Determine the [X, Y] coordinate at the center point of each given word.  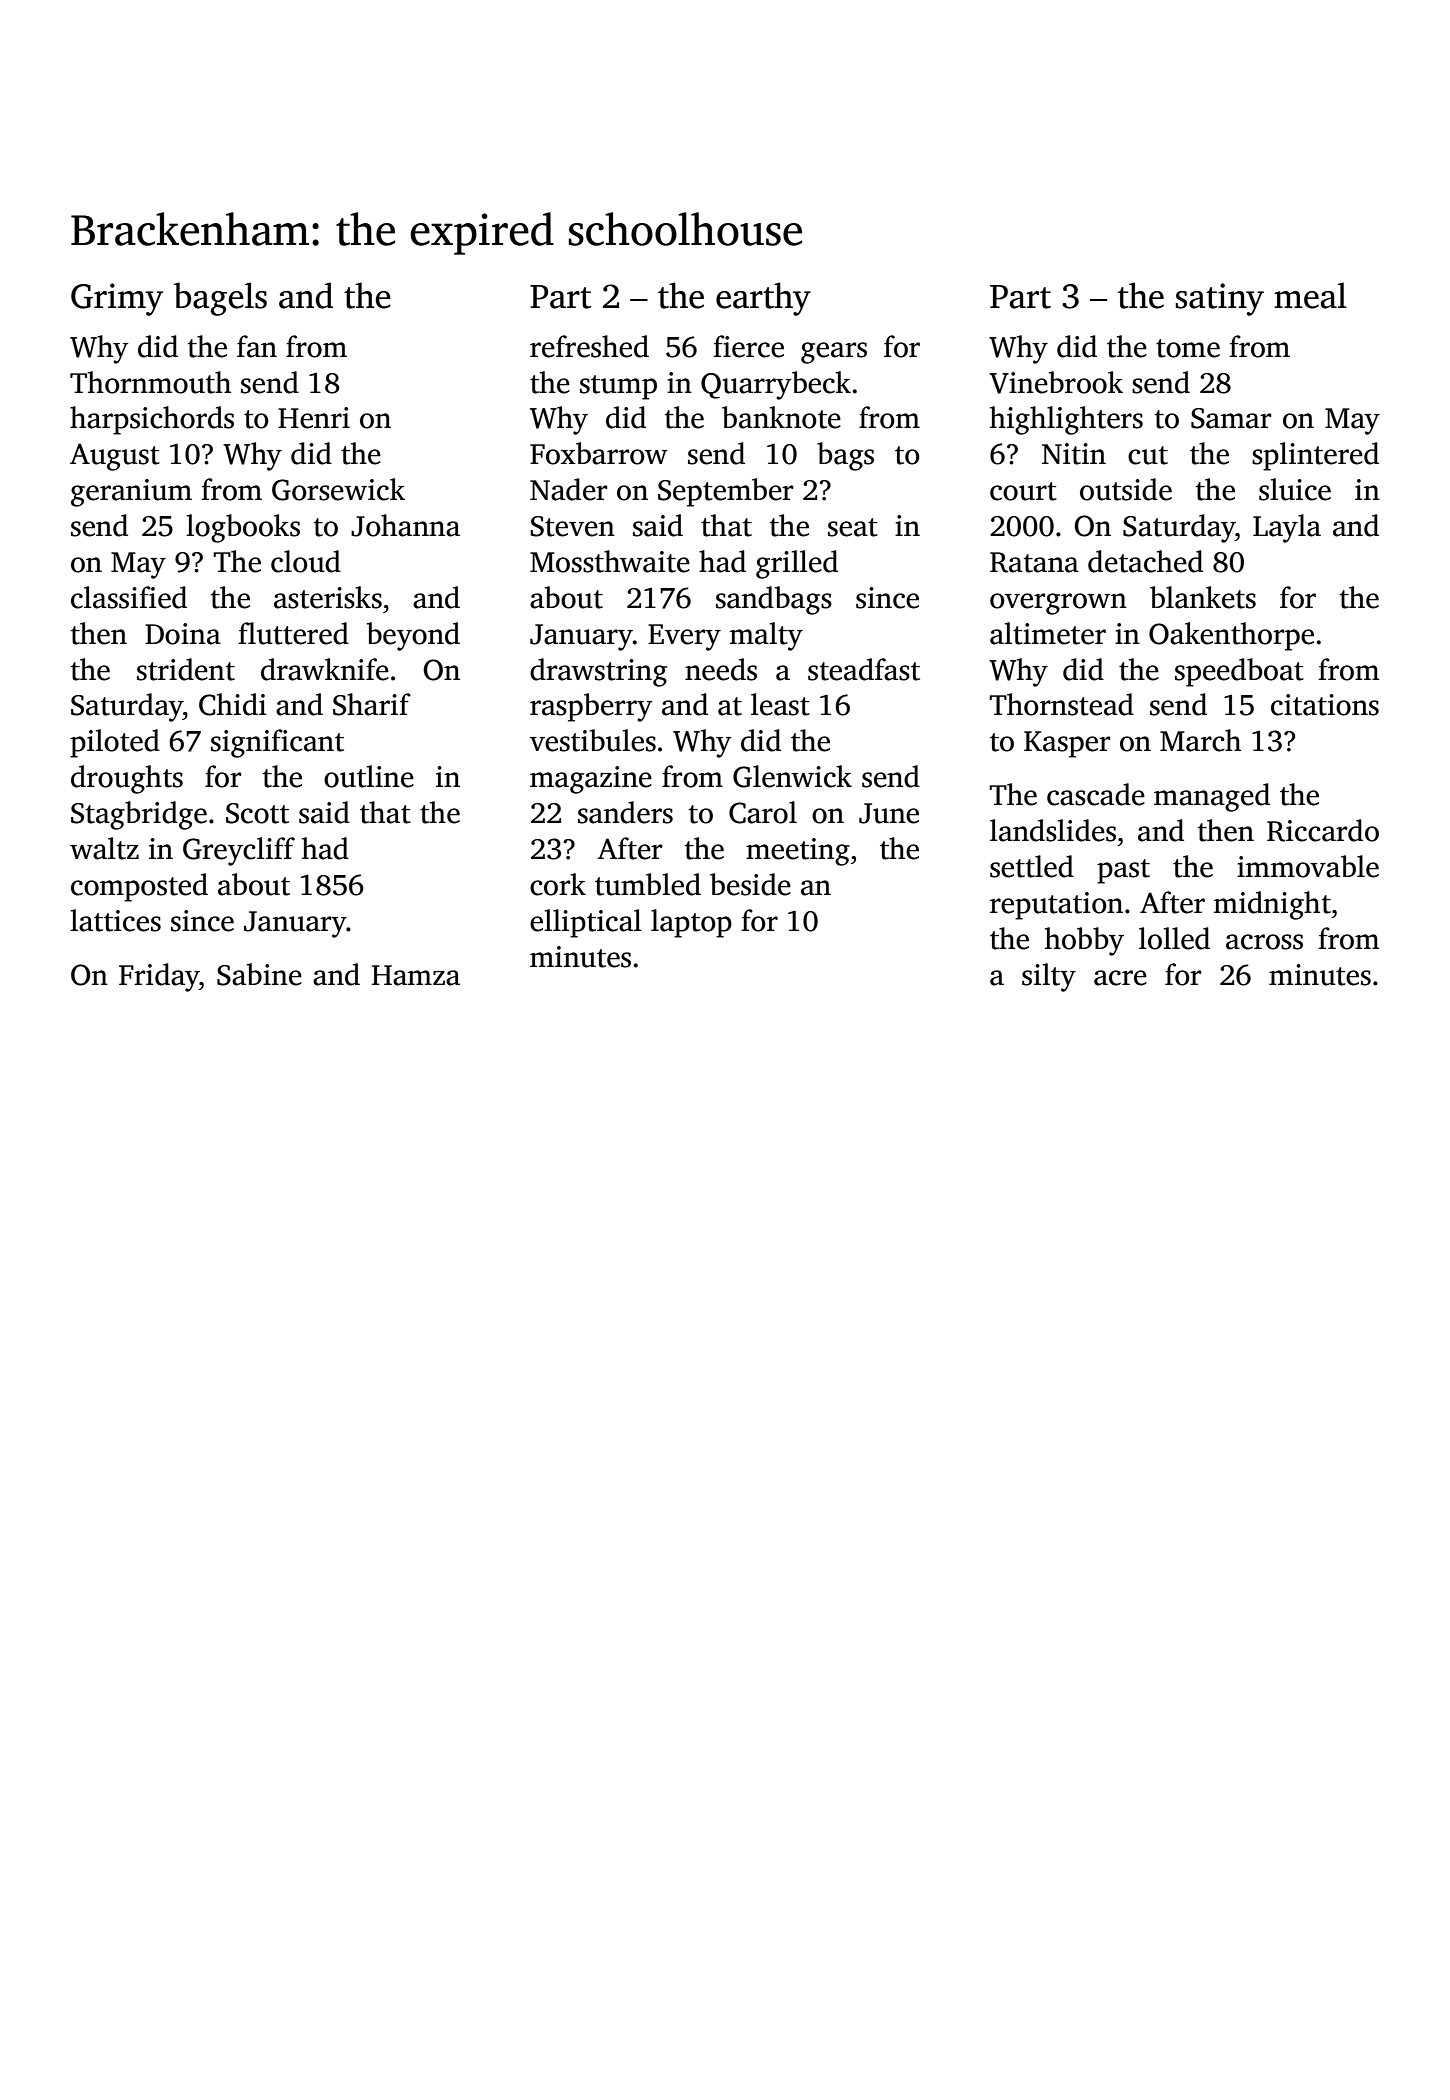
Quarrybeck [776, 385]
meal [1310, 295]
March [1200, 740]
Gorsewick [338, 489]
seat [853, 527]
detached [1145, 561]
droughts [127, 779]
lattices [115, 920]
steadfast [864, 669]
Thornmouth [150, 382]
